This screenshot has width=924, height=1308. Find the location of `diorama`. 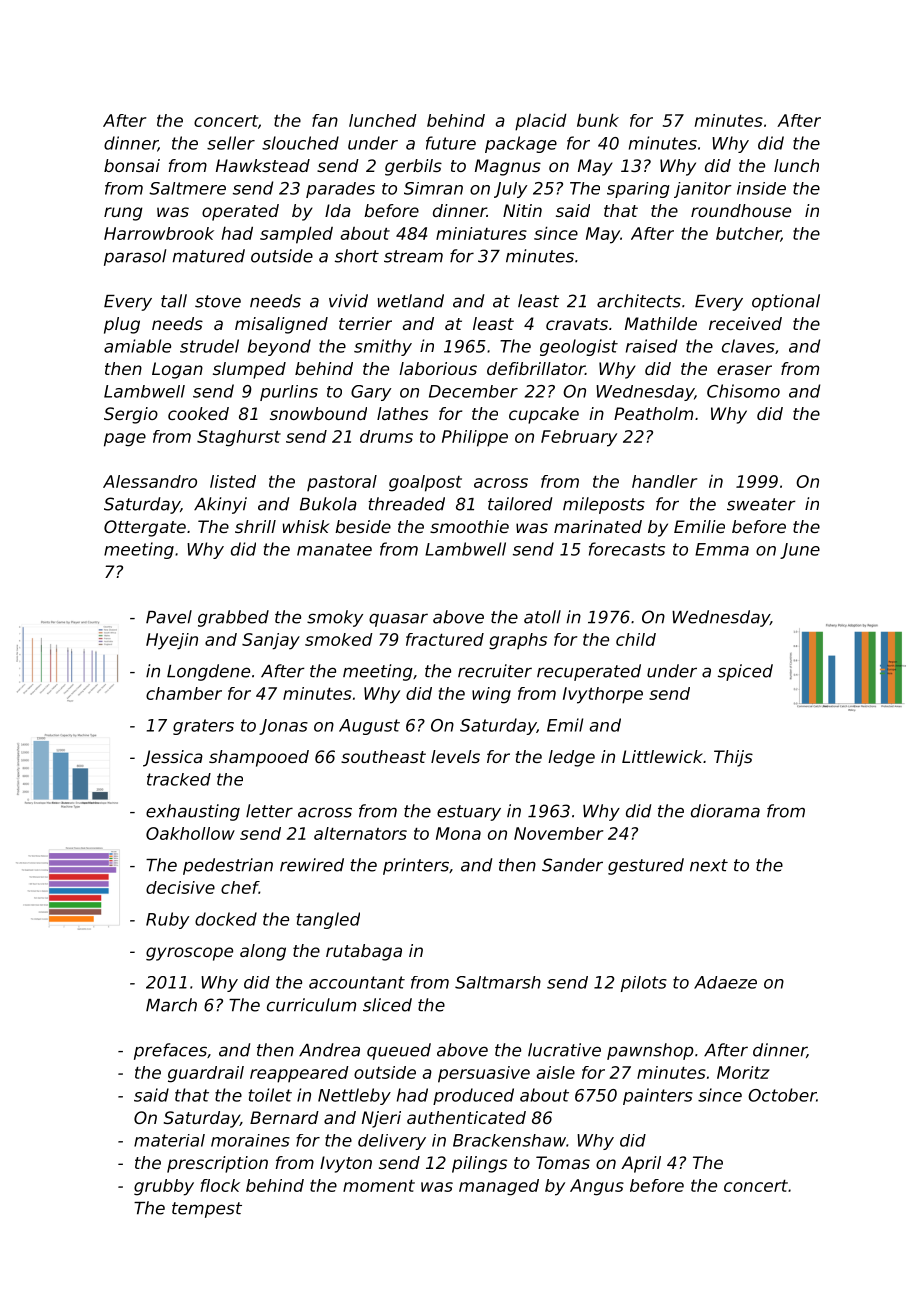

diorama is located at coordinates (725, 811).
